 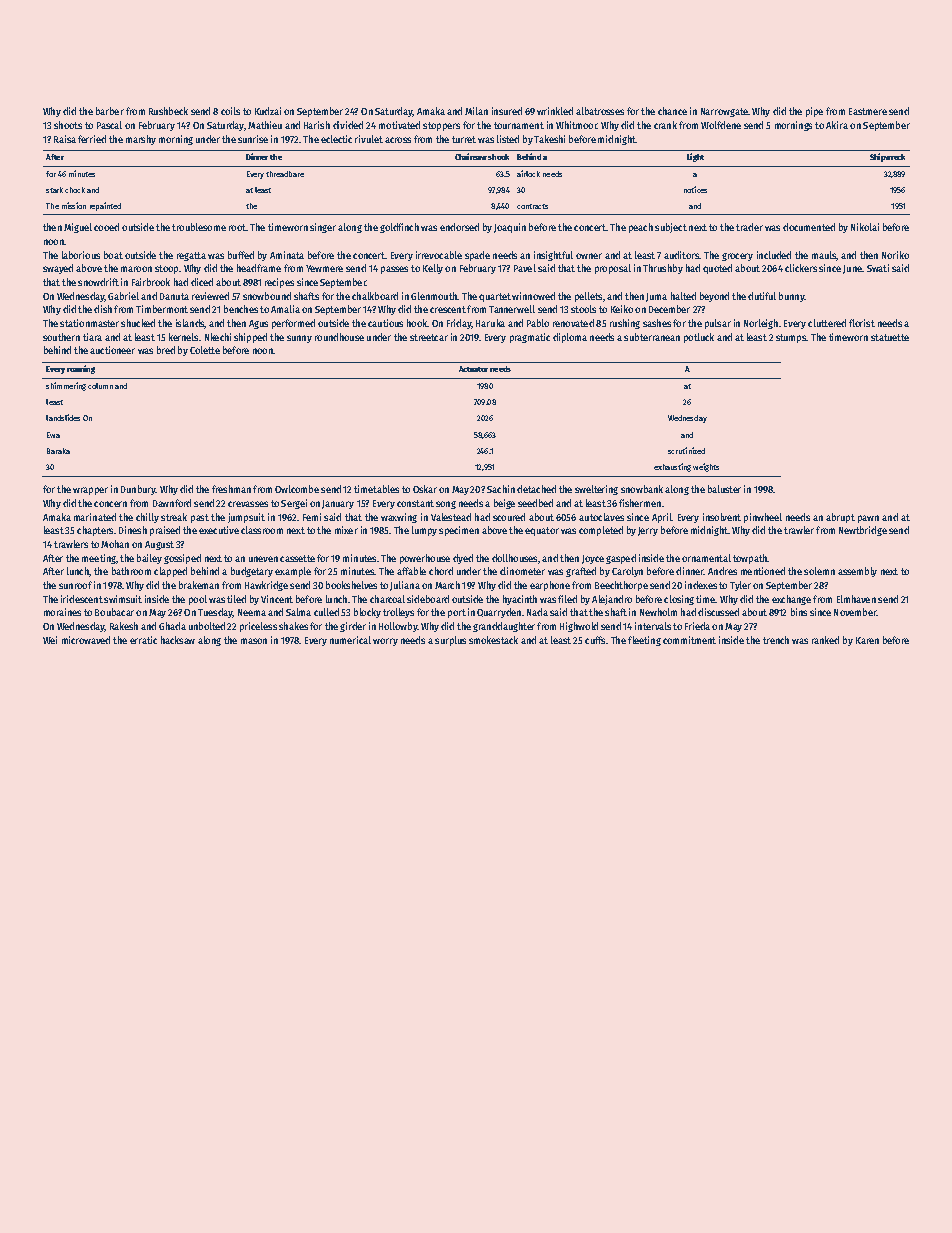 What do you see at coordinates (100, 386) in the image?
I see `column` at bounding box center [100, 386].
